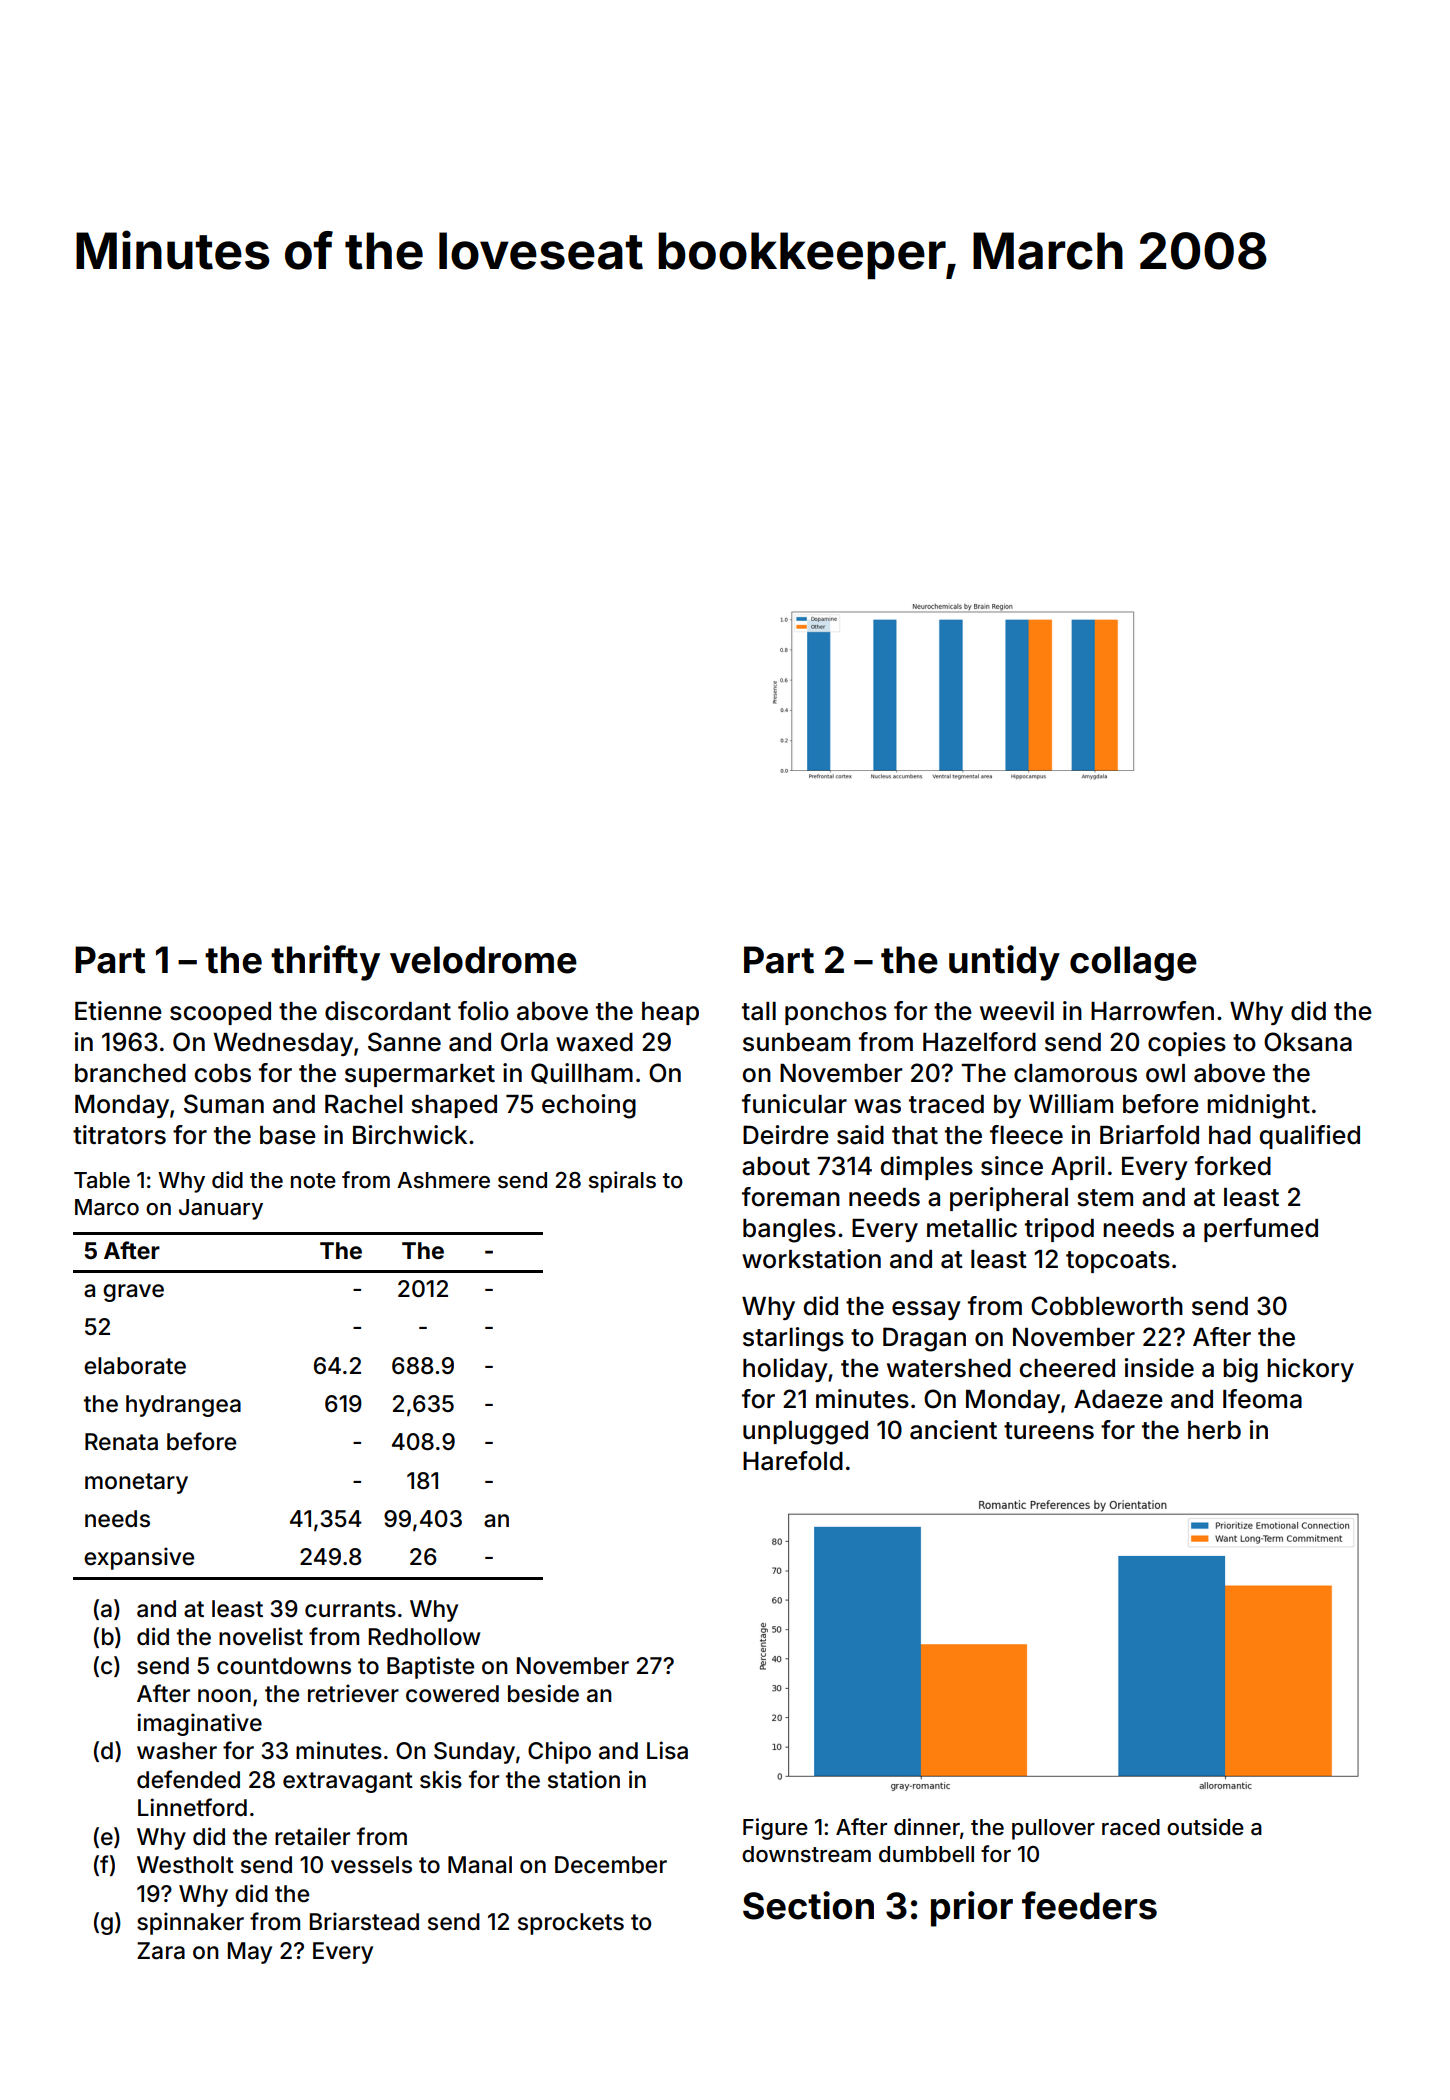 Image resolution: width=1450 pixels, height=2100 pixels. I want to click on Briarstead, so click(364, 1921).
